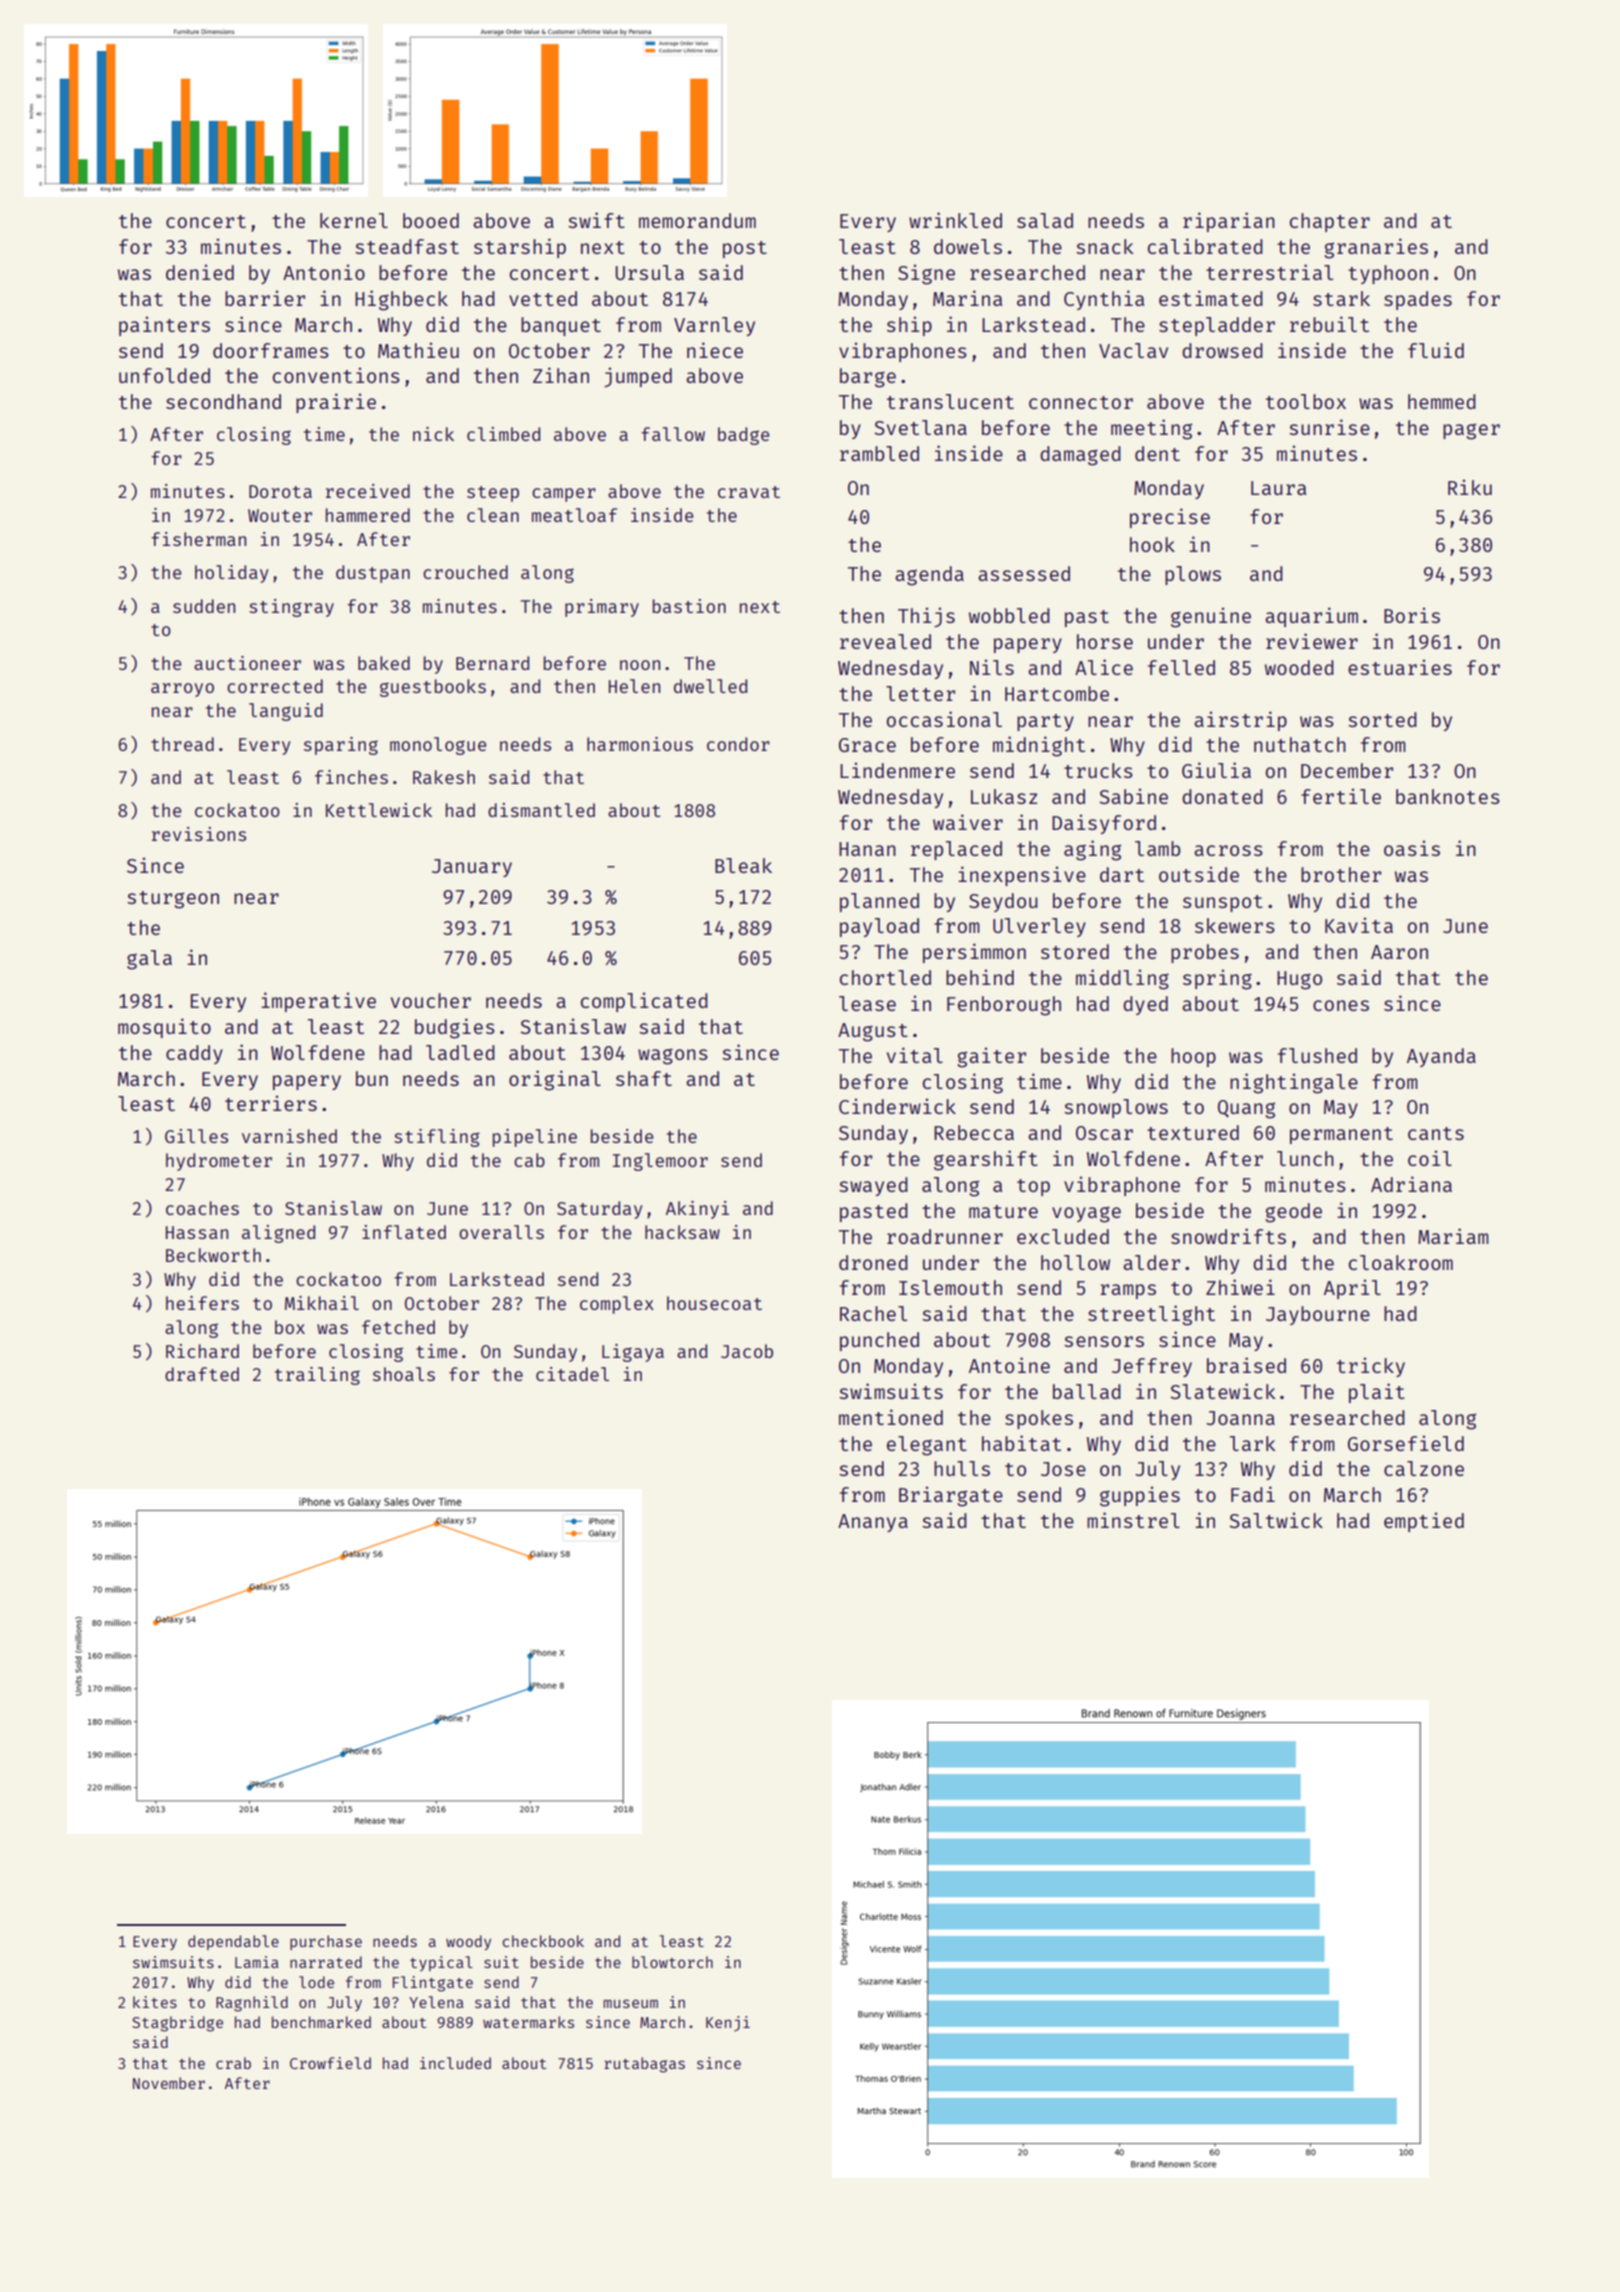  I want to click on Kenji, so click(728, 2023).
